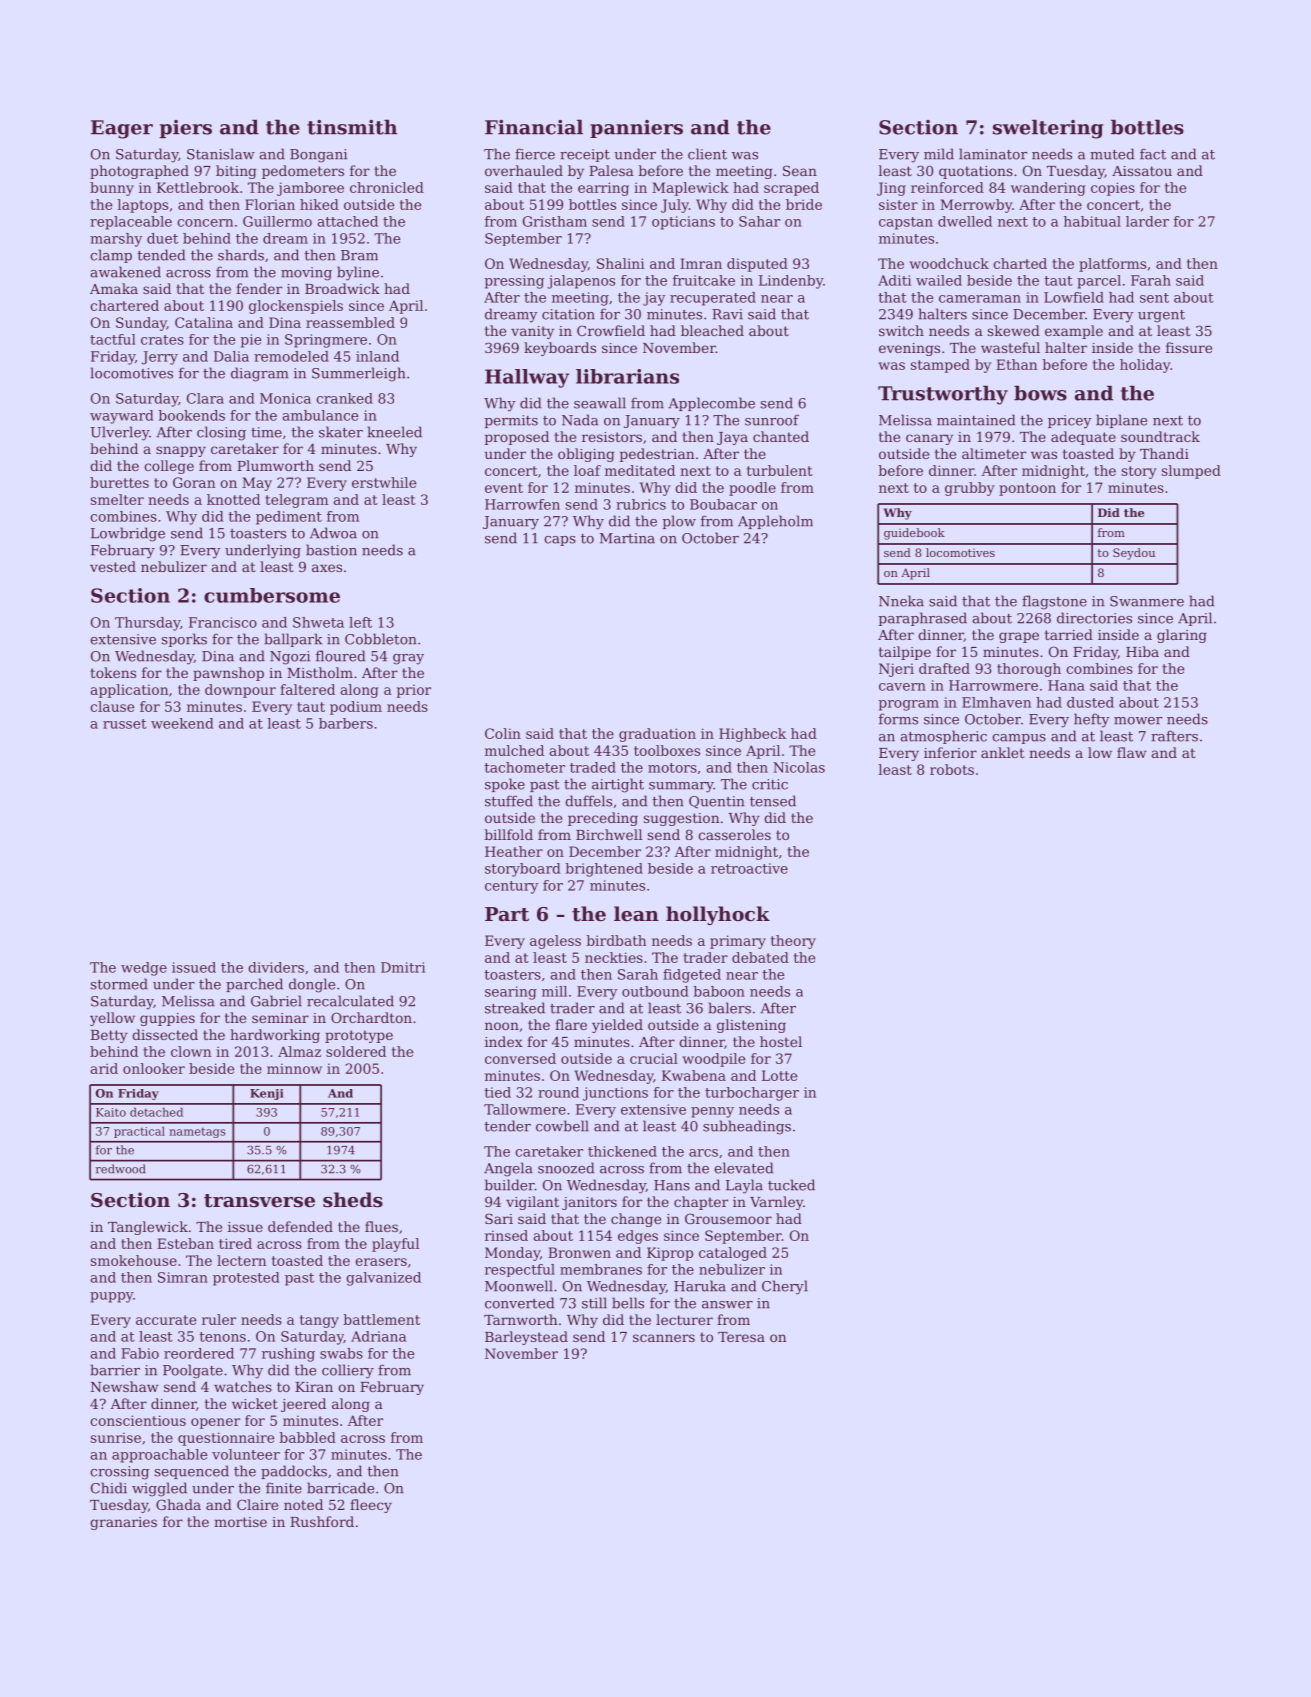 This screenshot has height=1697, width=1311. What do you see at coordinates (1147, 601) in the screenshot?
I see `Swanmere` at bounding box center [1147, 601].
